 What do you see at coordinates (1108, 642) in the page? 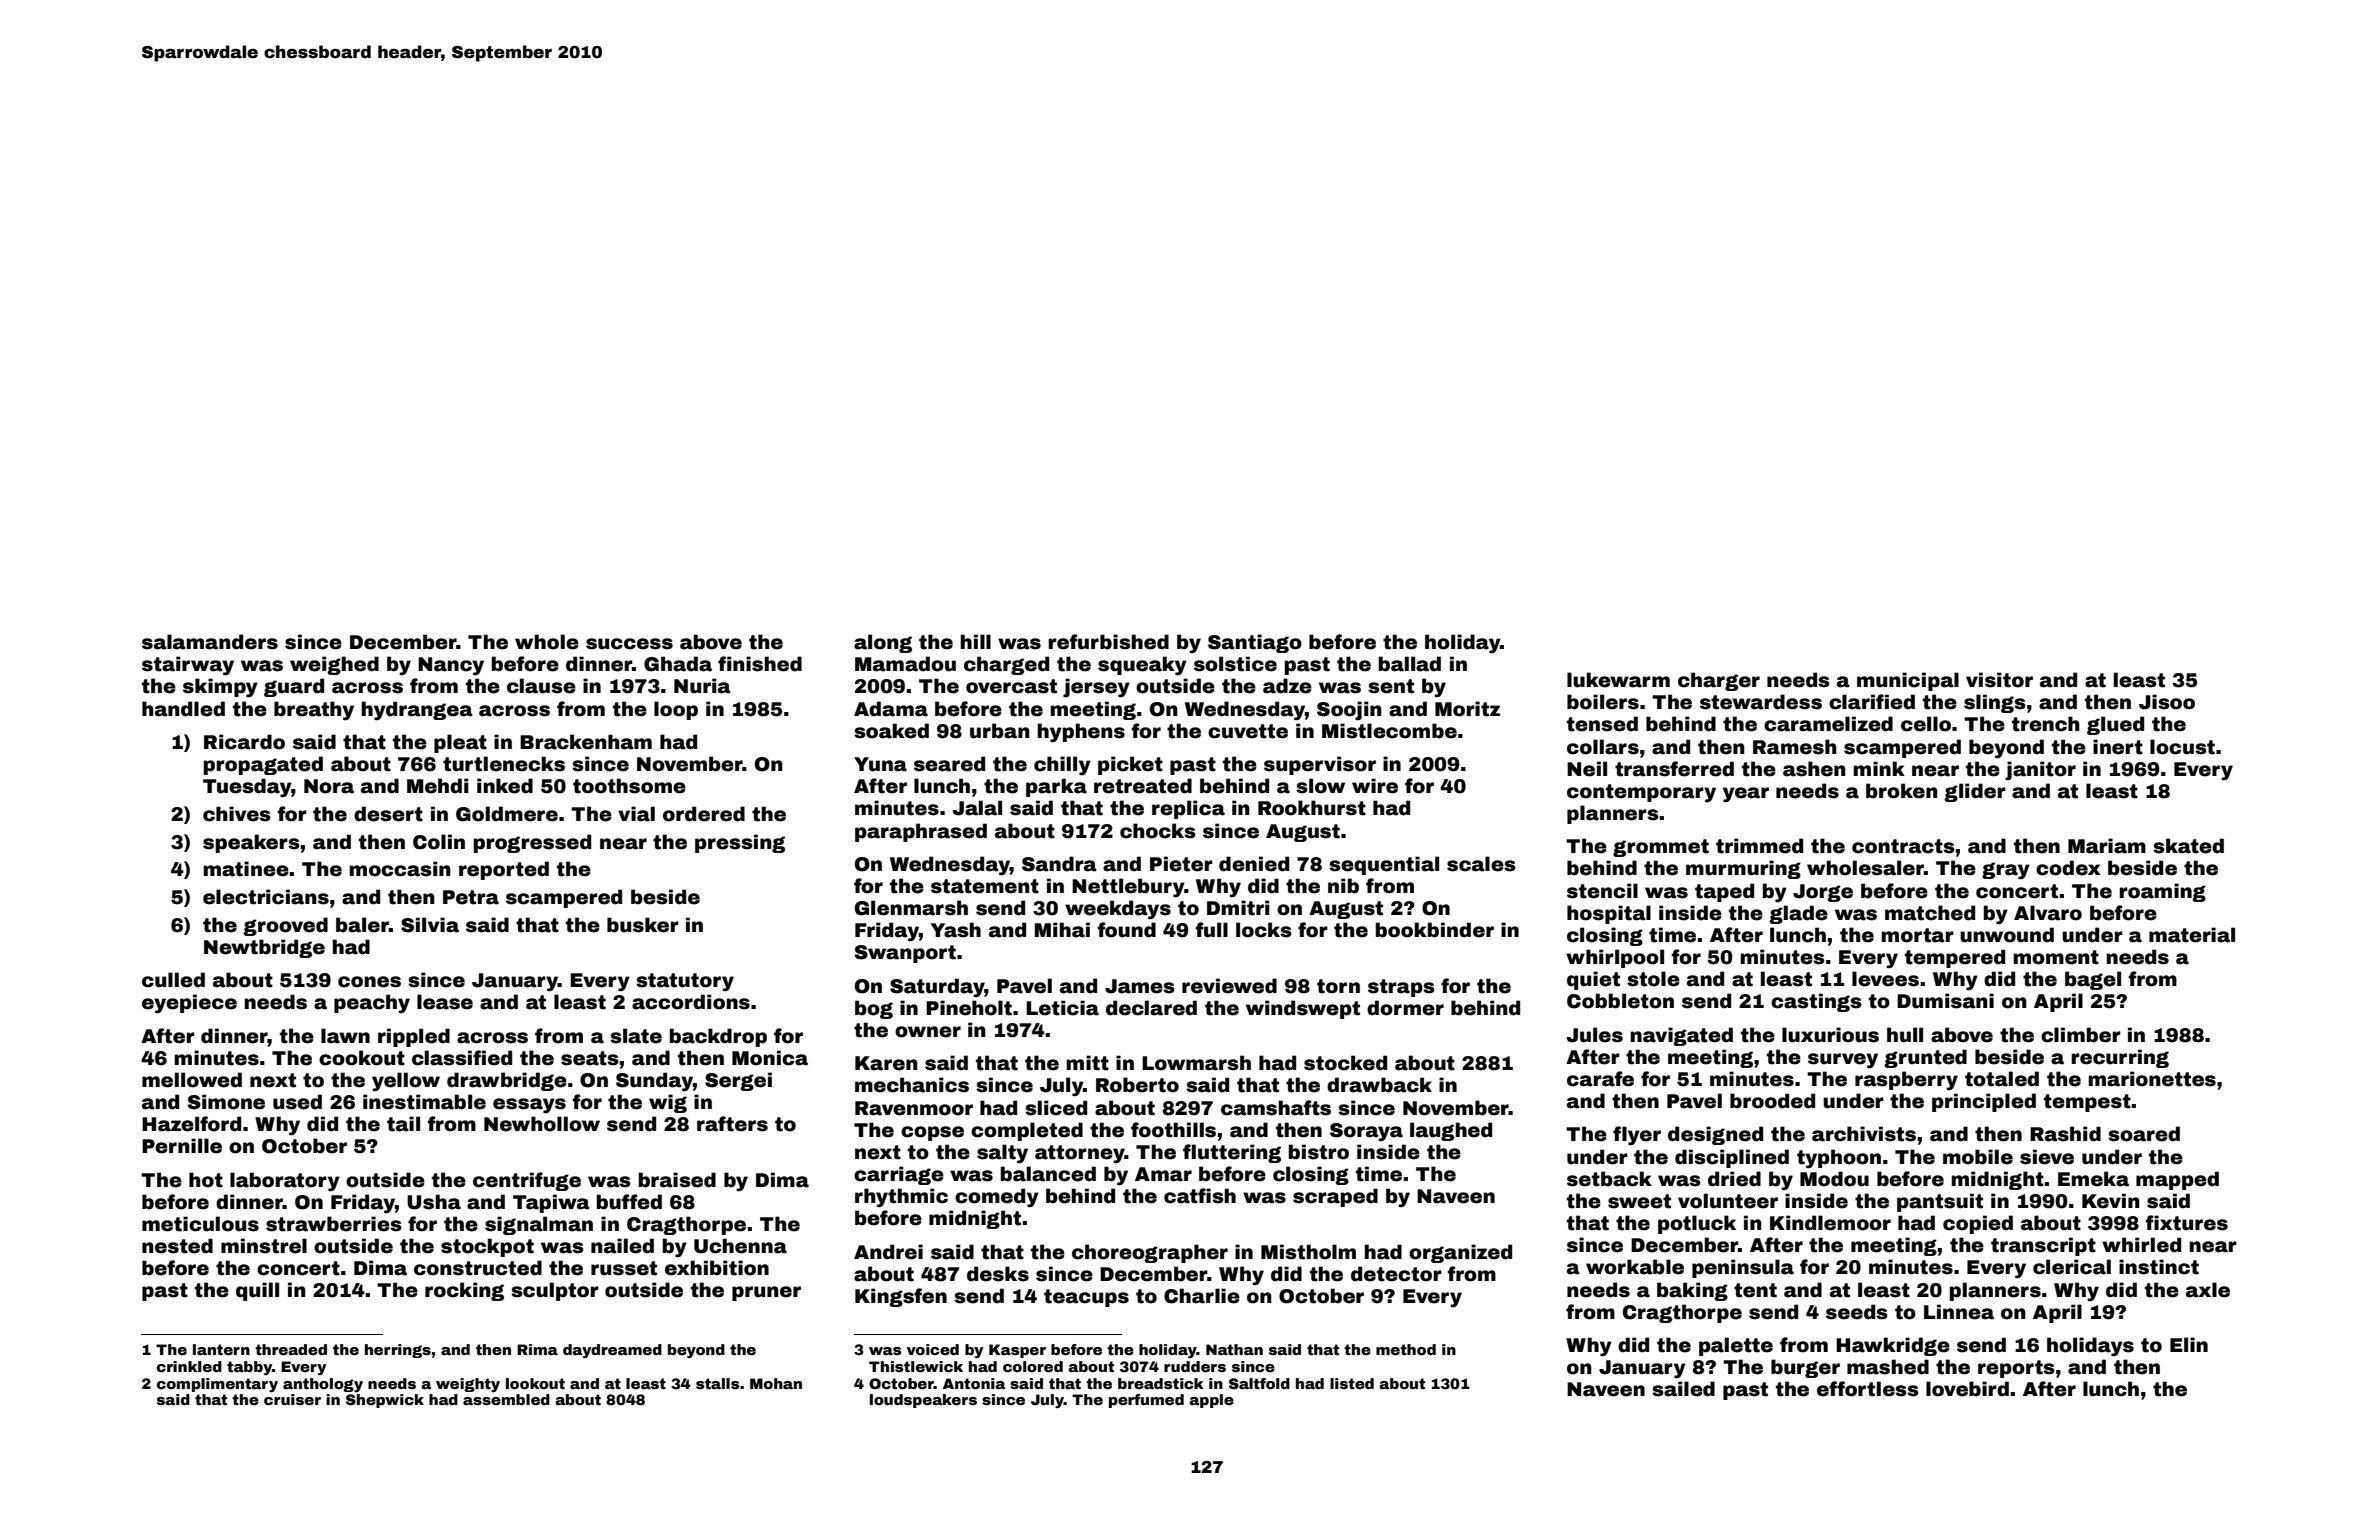
I see `refurbished` at bounding box center [1108, 642].
